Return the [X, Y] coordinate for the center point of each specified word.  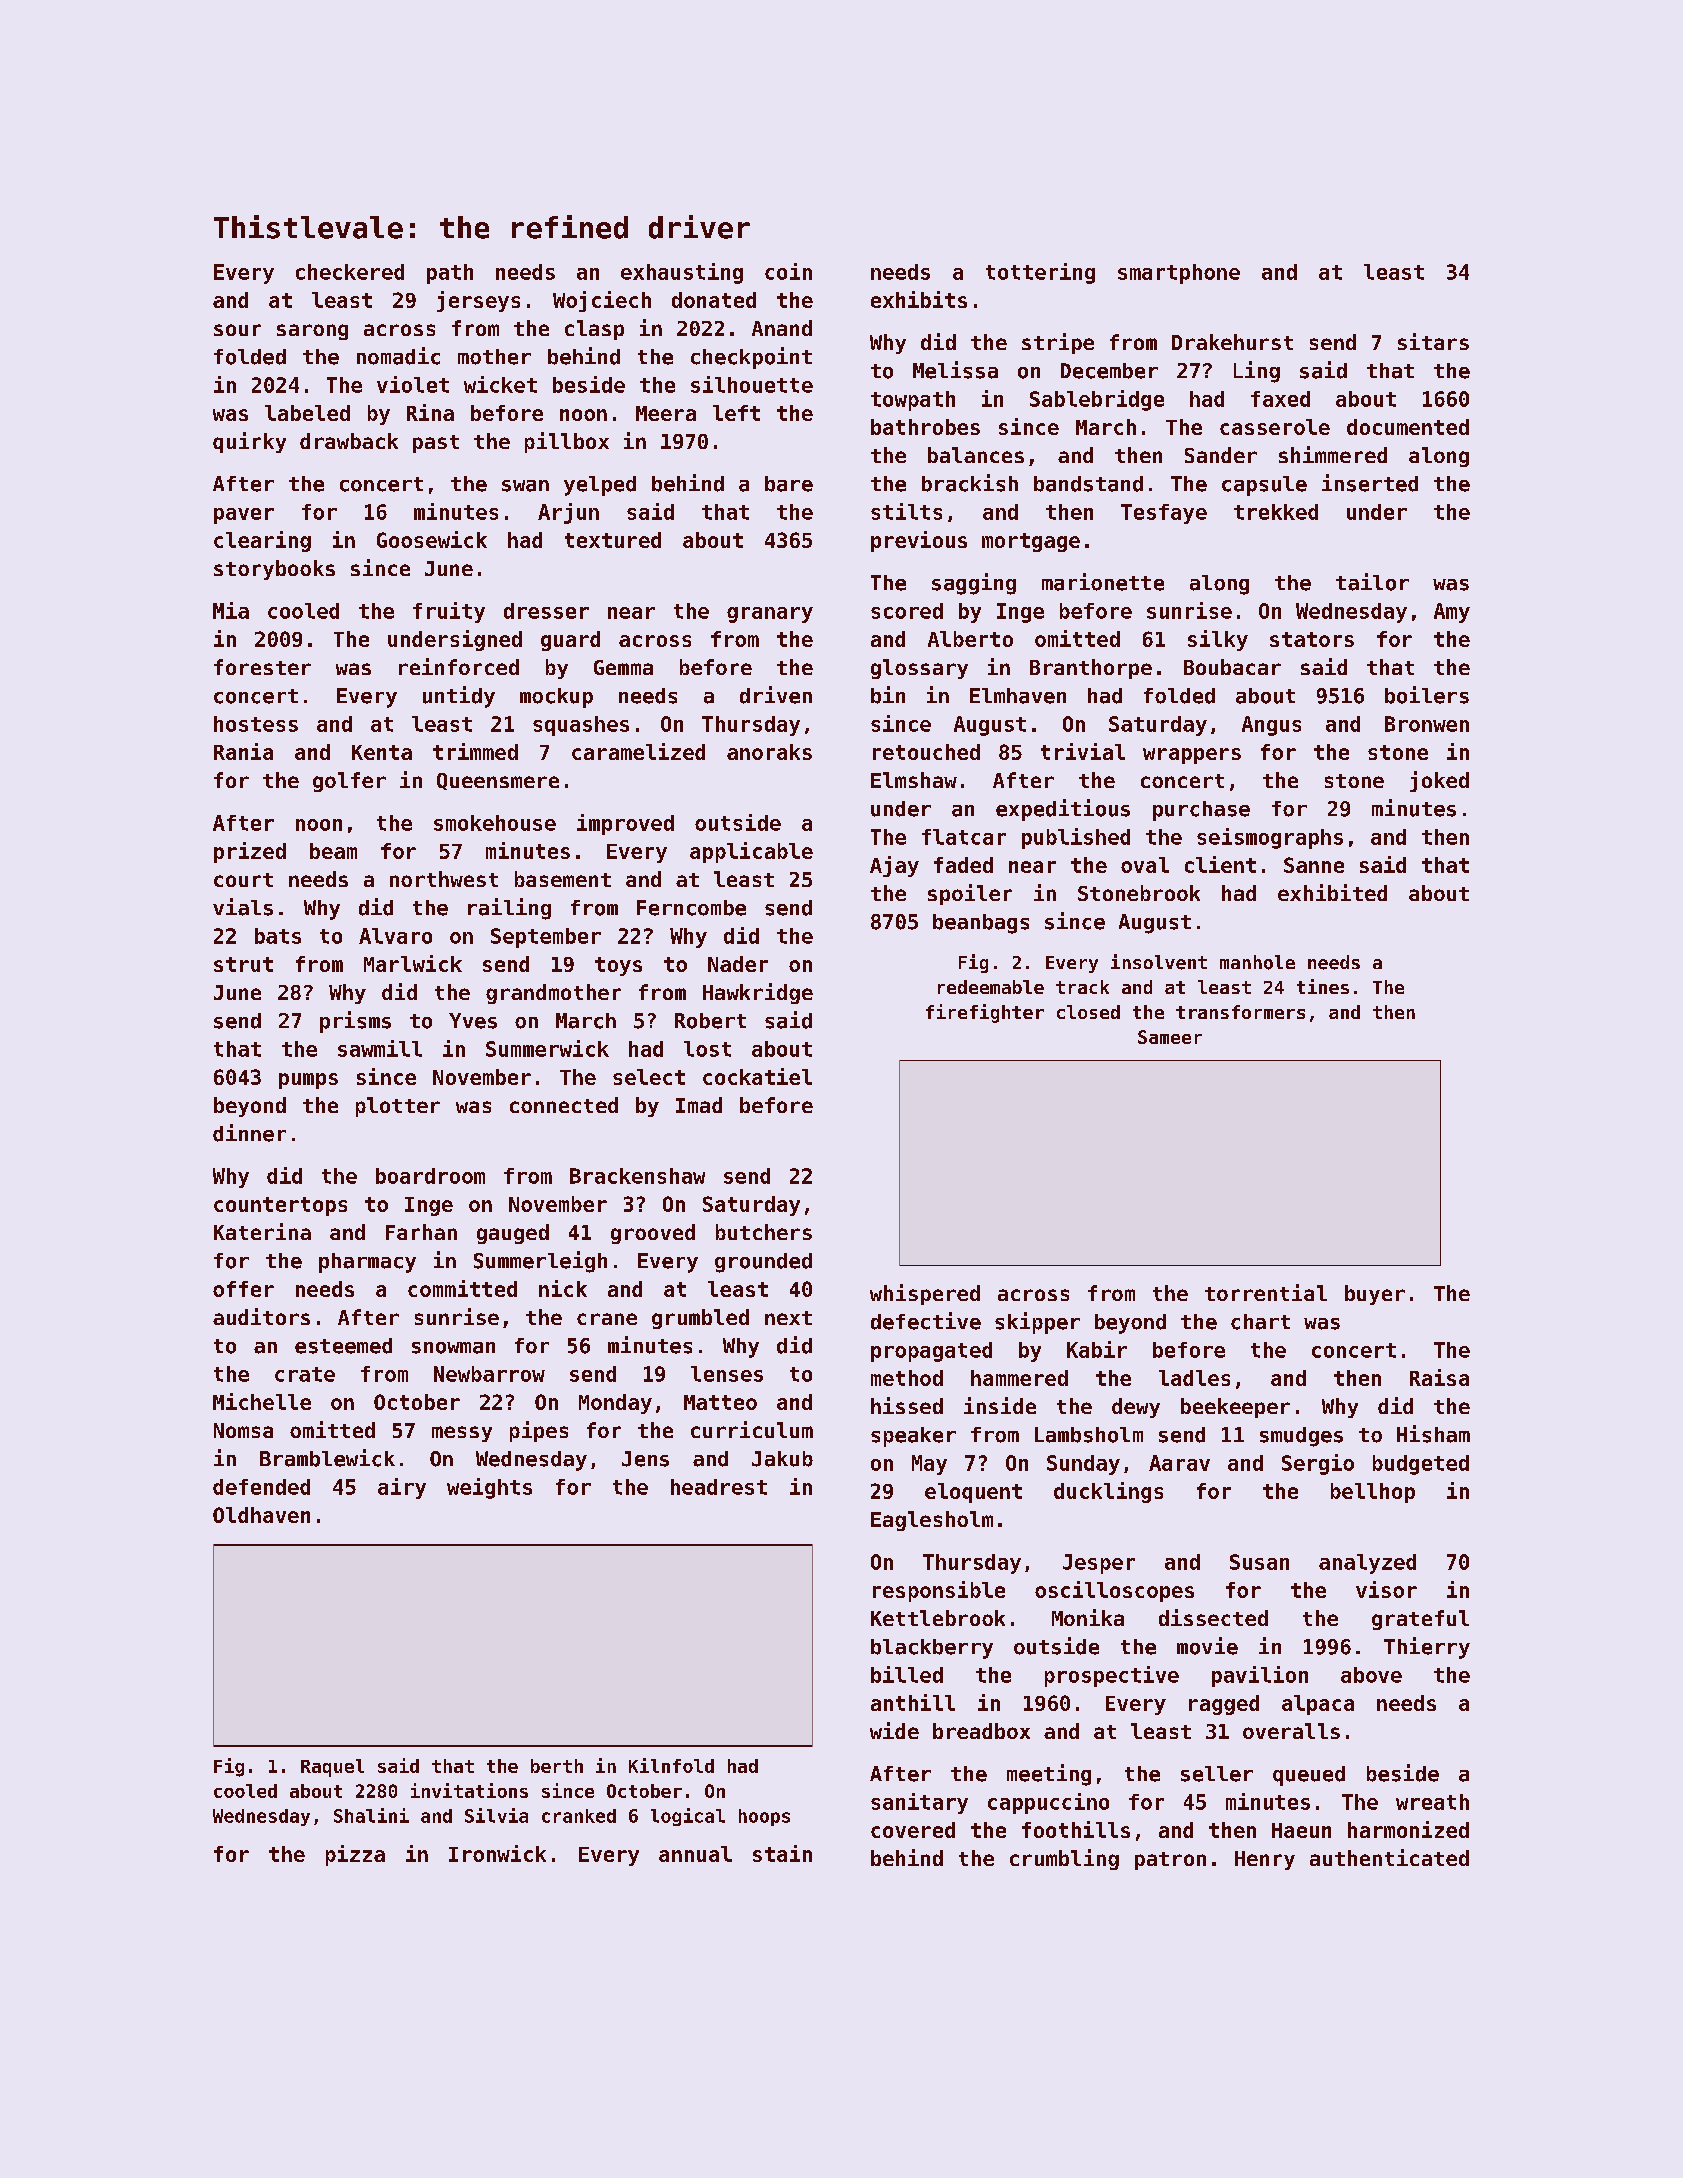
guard [570, 641]
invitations [469, 1790]
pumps [308, 1081]
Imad [699, 1105]
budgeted [1421, 1465]
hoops [764, 1817]
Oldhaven [261, 1515]
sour [237, 330]
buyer [1375, 1295]
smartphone [1179, 274]
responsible [939, 1591]
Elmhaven [1018, 696]
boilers [1427, 695]
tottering [1040, 273]
